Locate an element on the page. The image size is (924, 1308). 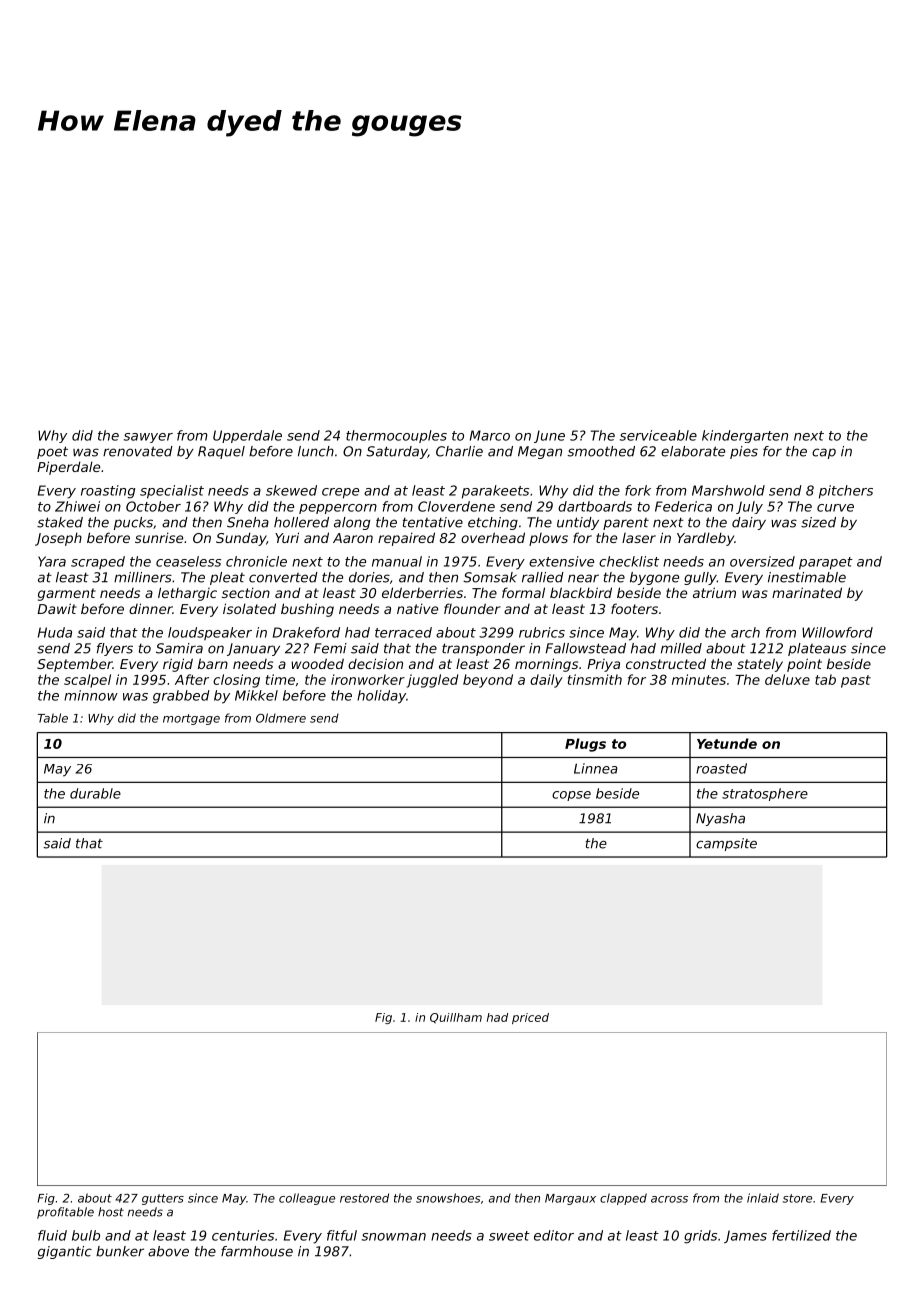
rubrics is located at coordinates (542, 632).
